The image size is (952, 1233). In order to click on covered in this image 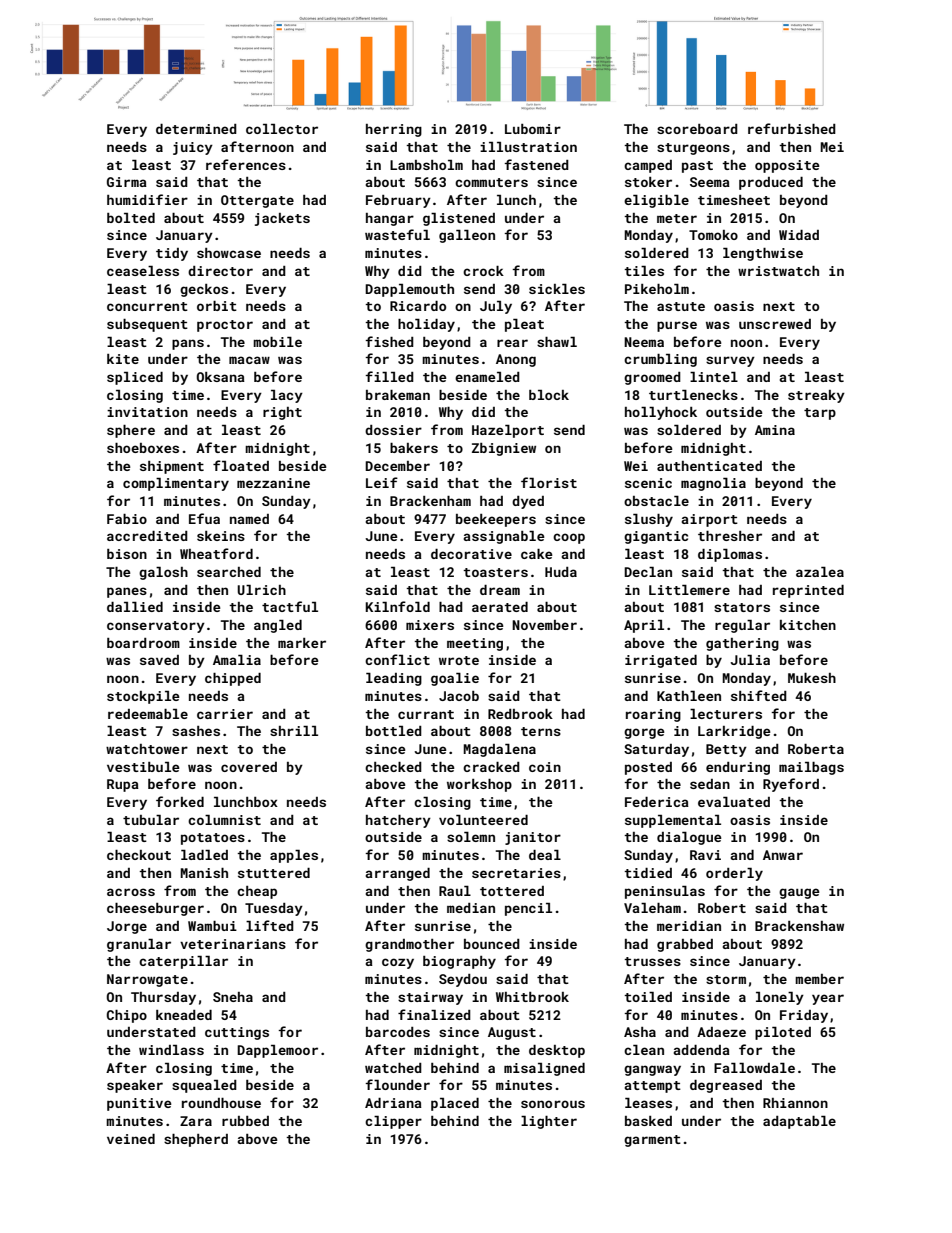, I will do `click(249, 767)`.
